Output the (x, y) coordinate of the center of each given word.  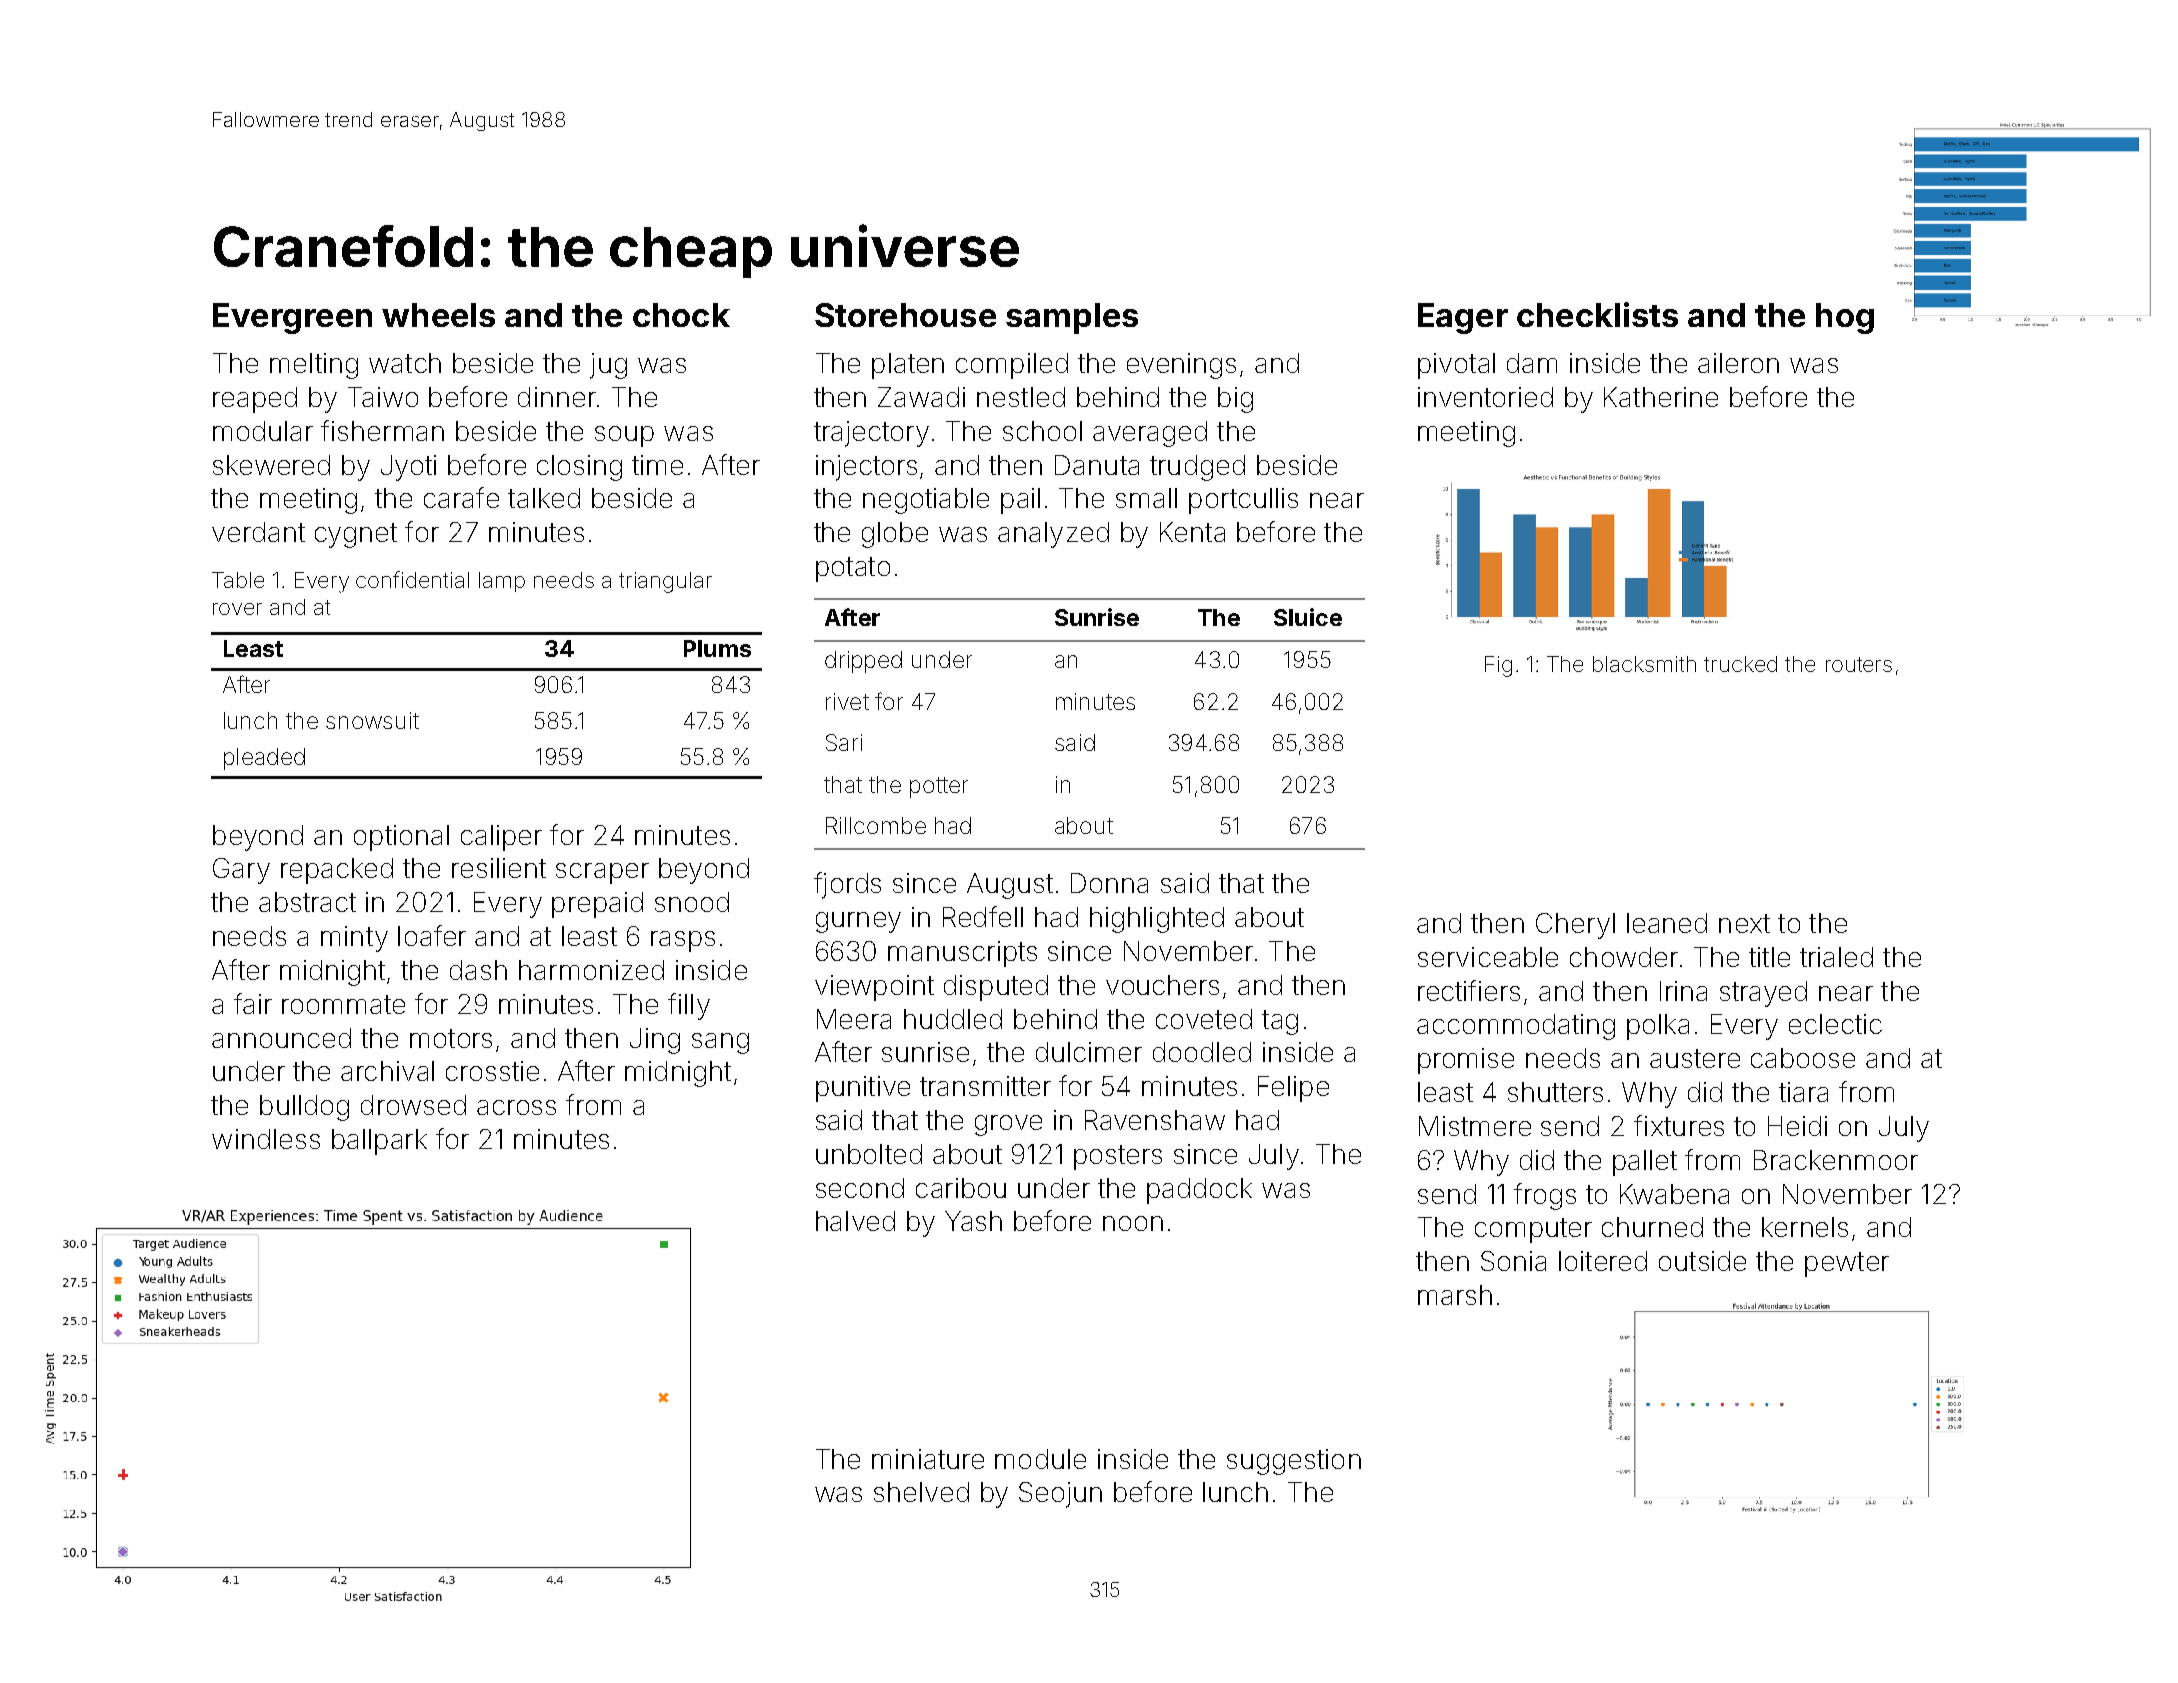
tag (1280, 1022)
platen (908, 366)
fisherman (382, 430)
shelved (921, 1492)
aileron (1738, 363)
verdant (258, 532)
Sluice (1308, 617)
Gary (241, 871)
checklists (1597, 314)
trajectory (871, 434)
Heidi (1797, 1126)
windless (266, 1139)
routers (1859, 664)
